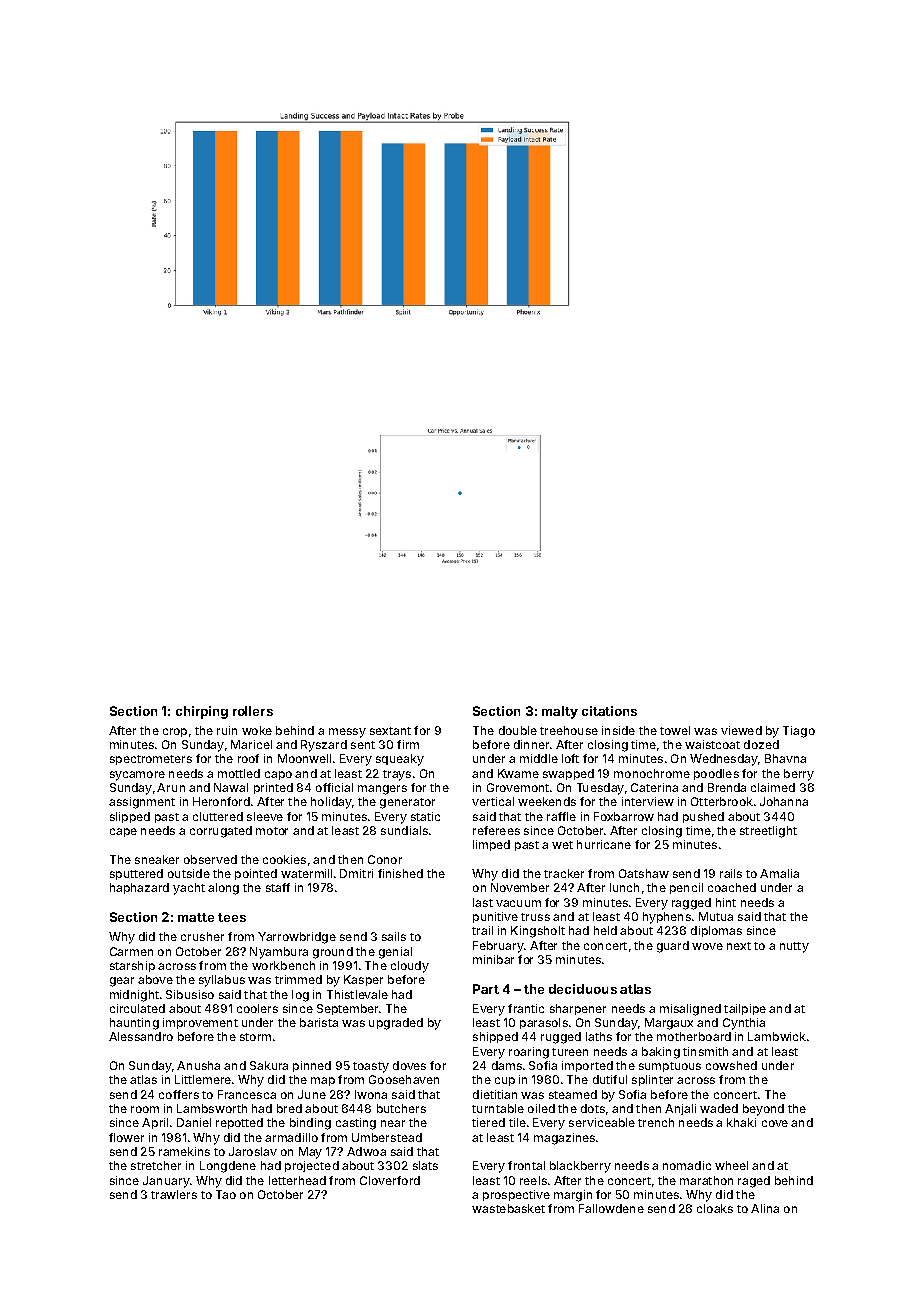 Image resolution: width=924 pixels, height=1308 pixels. I want to click on doves, so click(409, 1065).
